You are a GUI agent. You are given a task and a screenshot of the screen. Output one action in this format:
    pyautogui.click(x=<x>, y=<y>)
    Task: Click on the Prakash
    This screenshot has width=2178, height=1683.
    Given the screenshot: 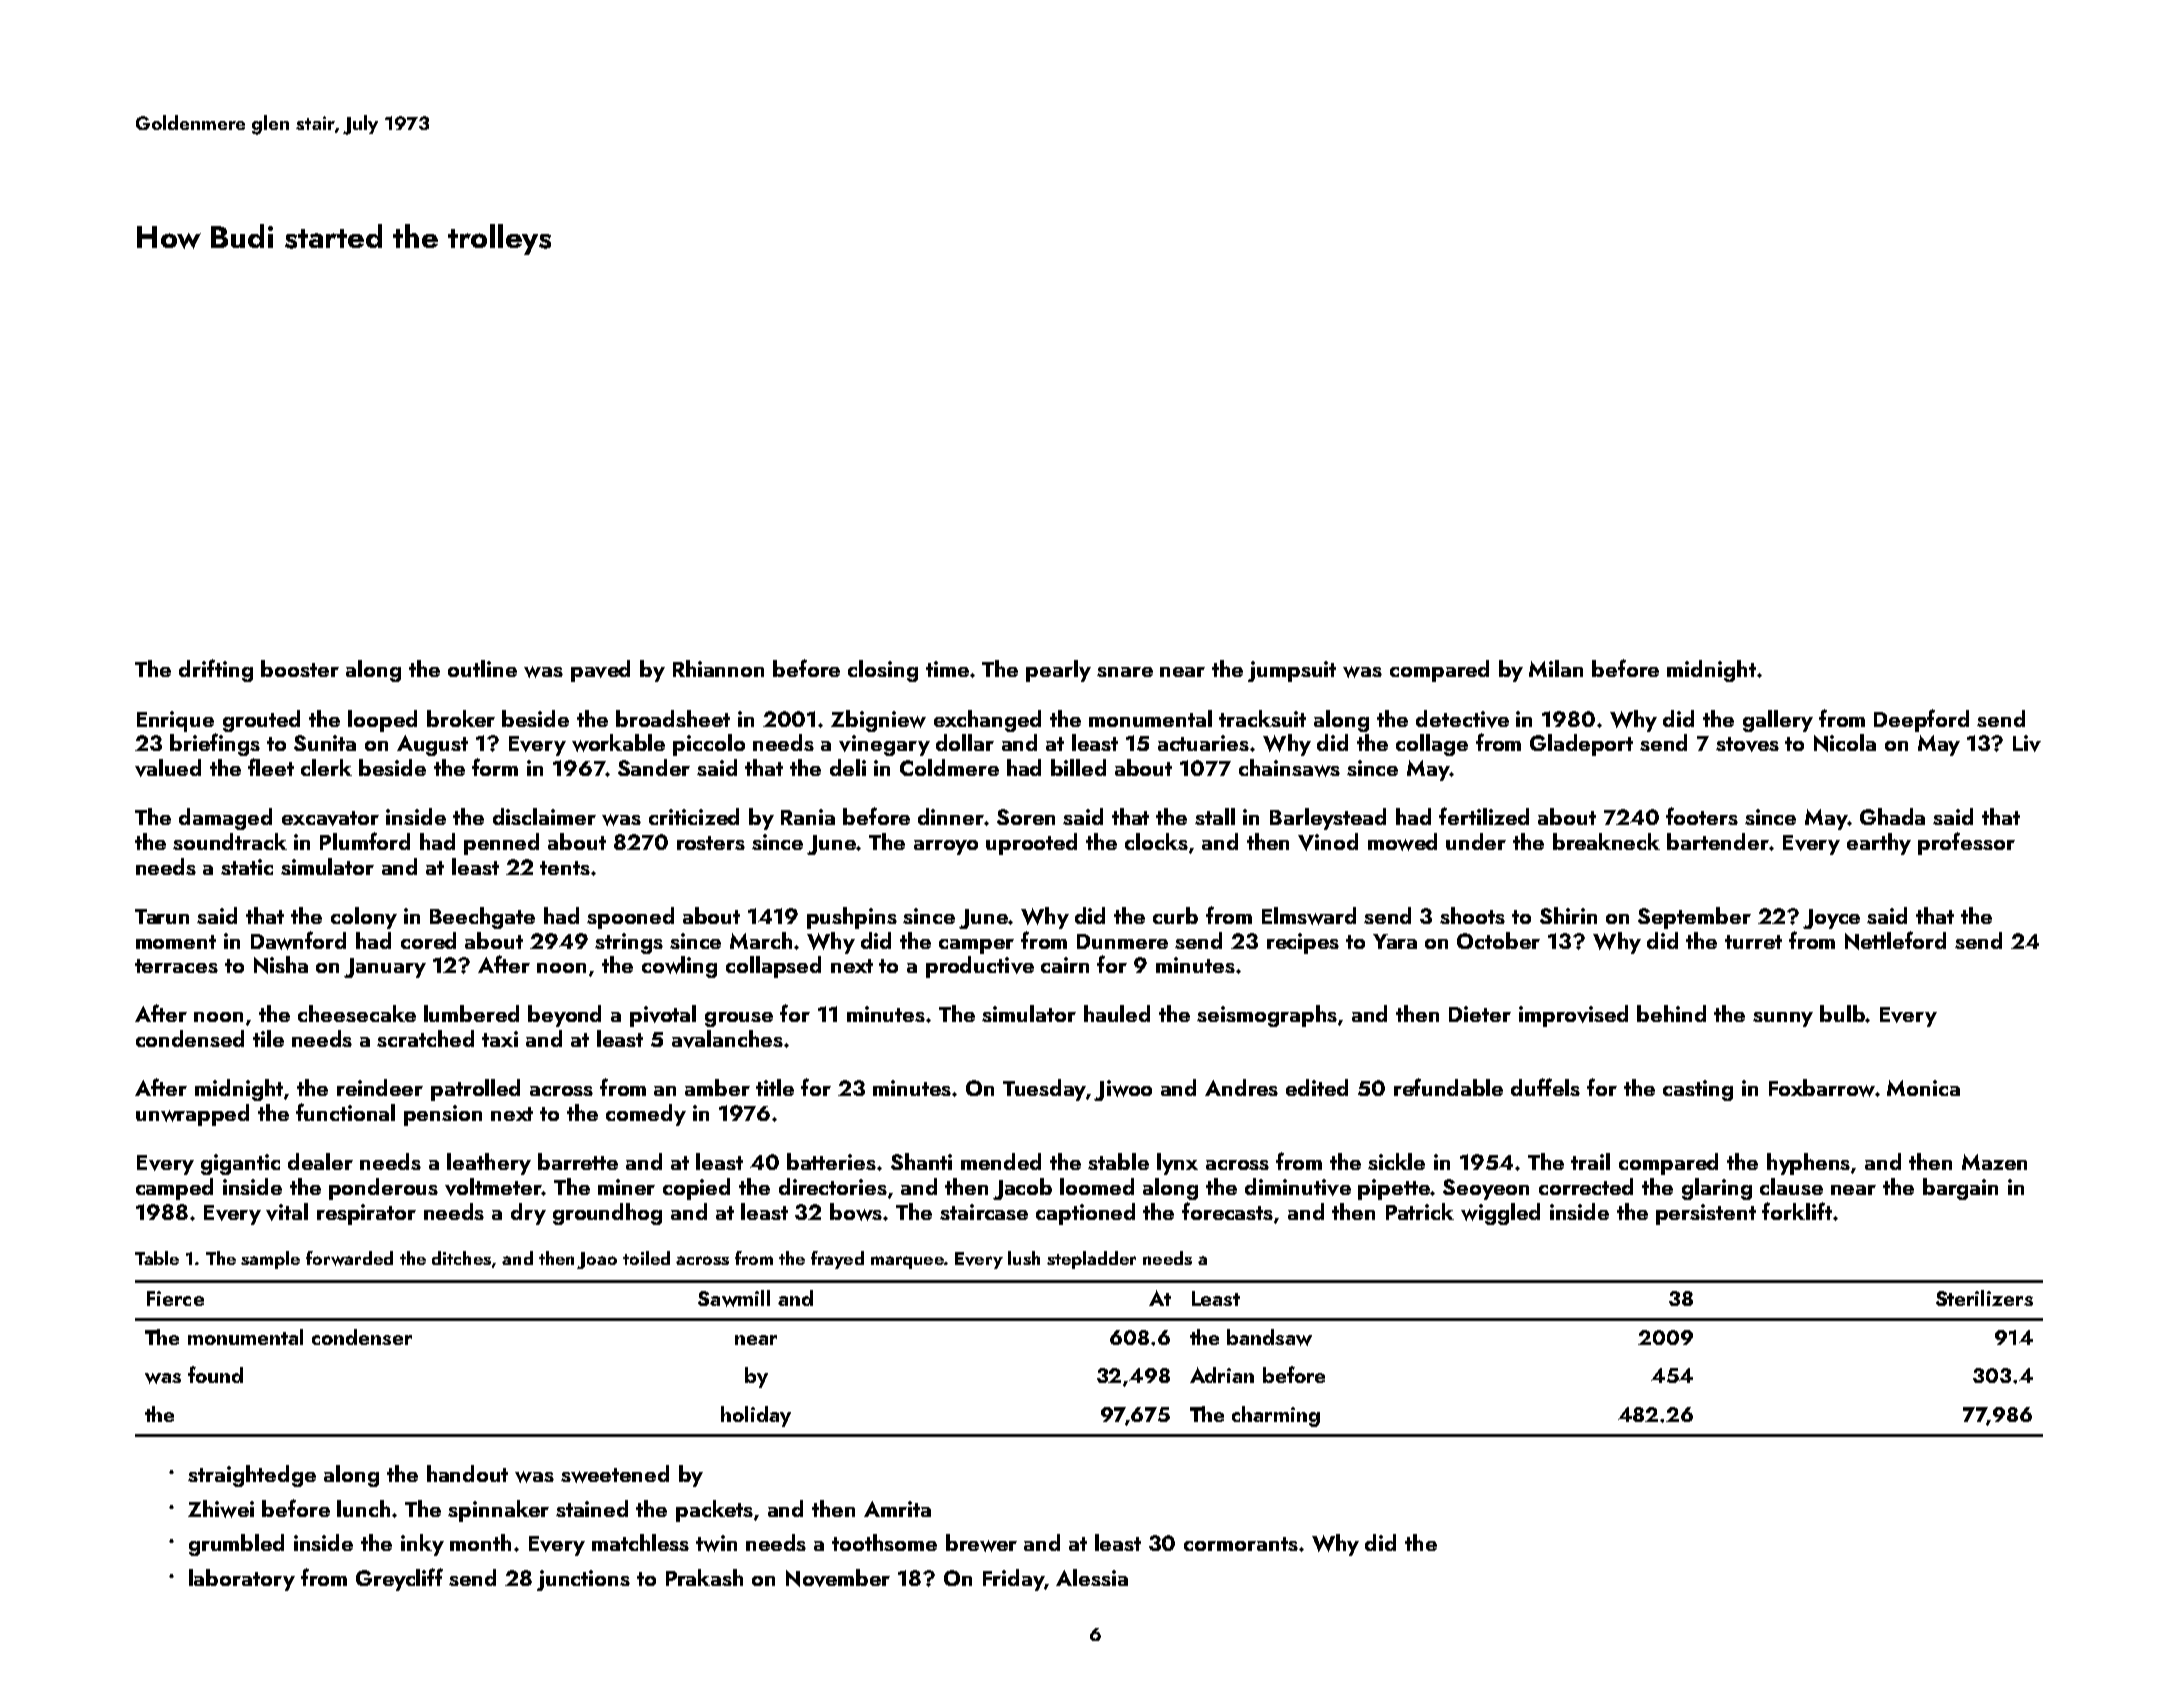 What is the action you would take?
    pyautogui.click(x=704, y=1577)
